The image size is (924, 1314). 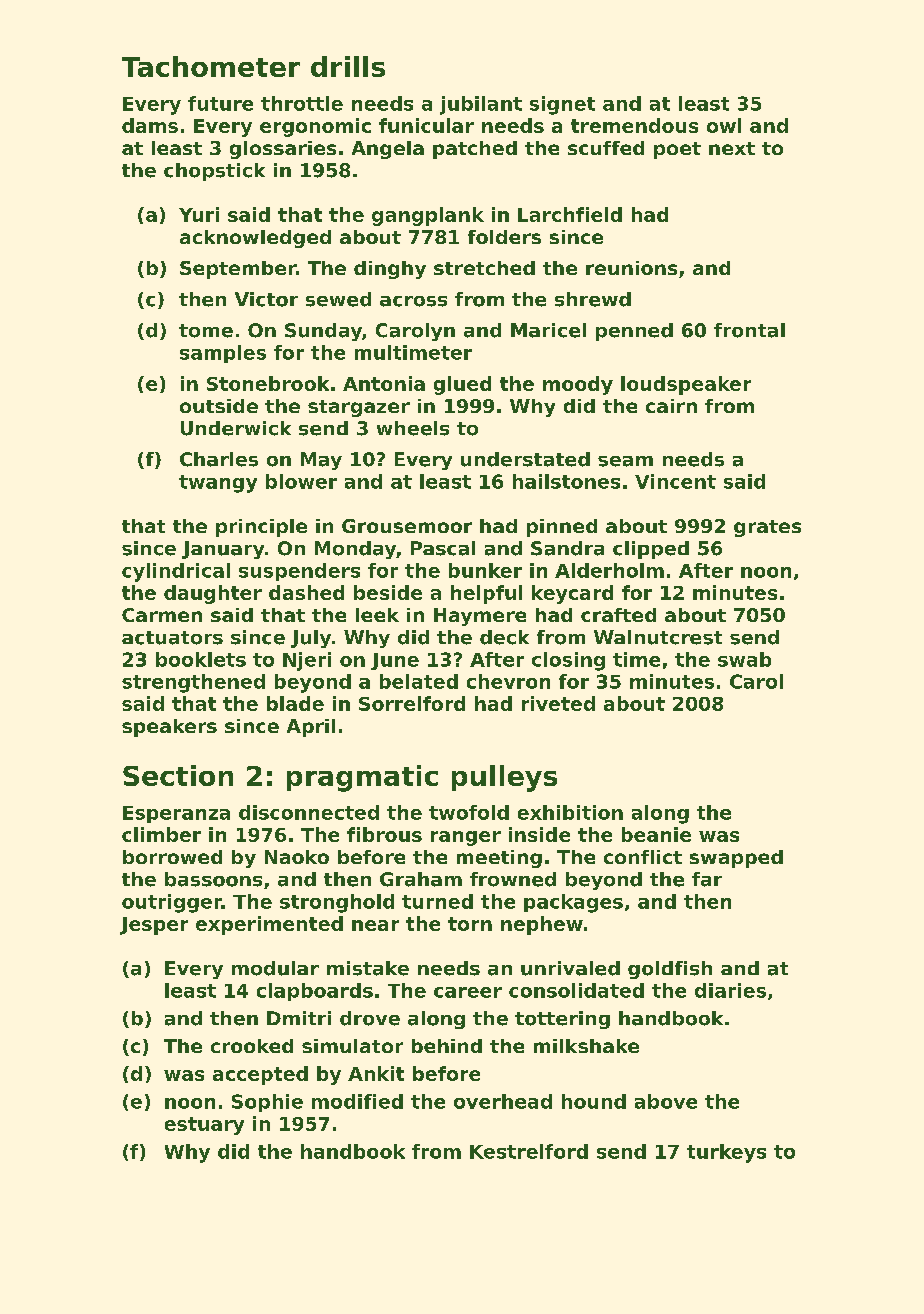 What do you see at coordinates (634, 125) in the page?
I see `tremendous` at bounding box center [634, 125].
